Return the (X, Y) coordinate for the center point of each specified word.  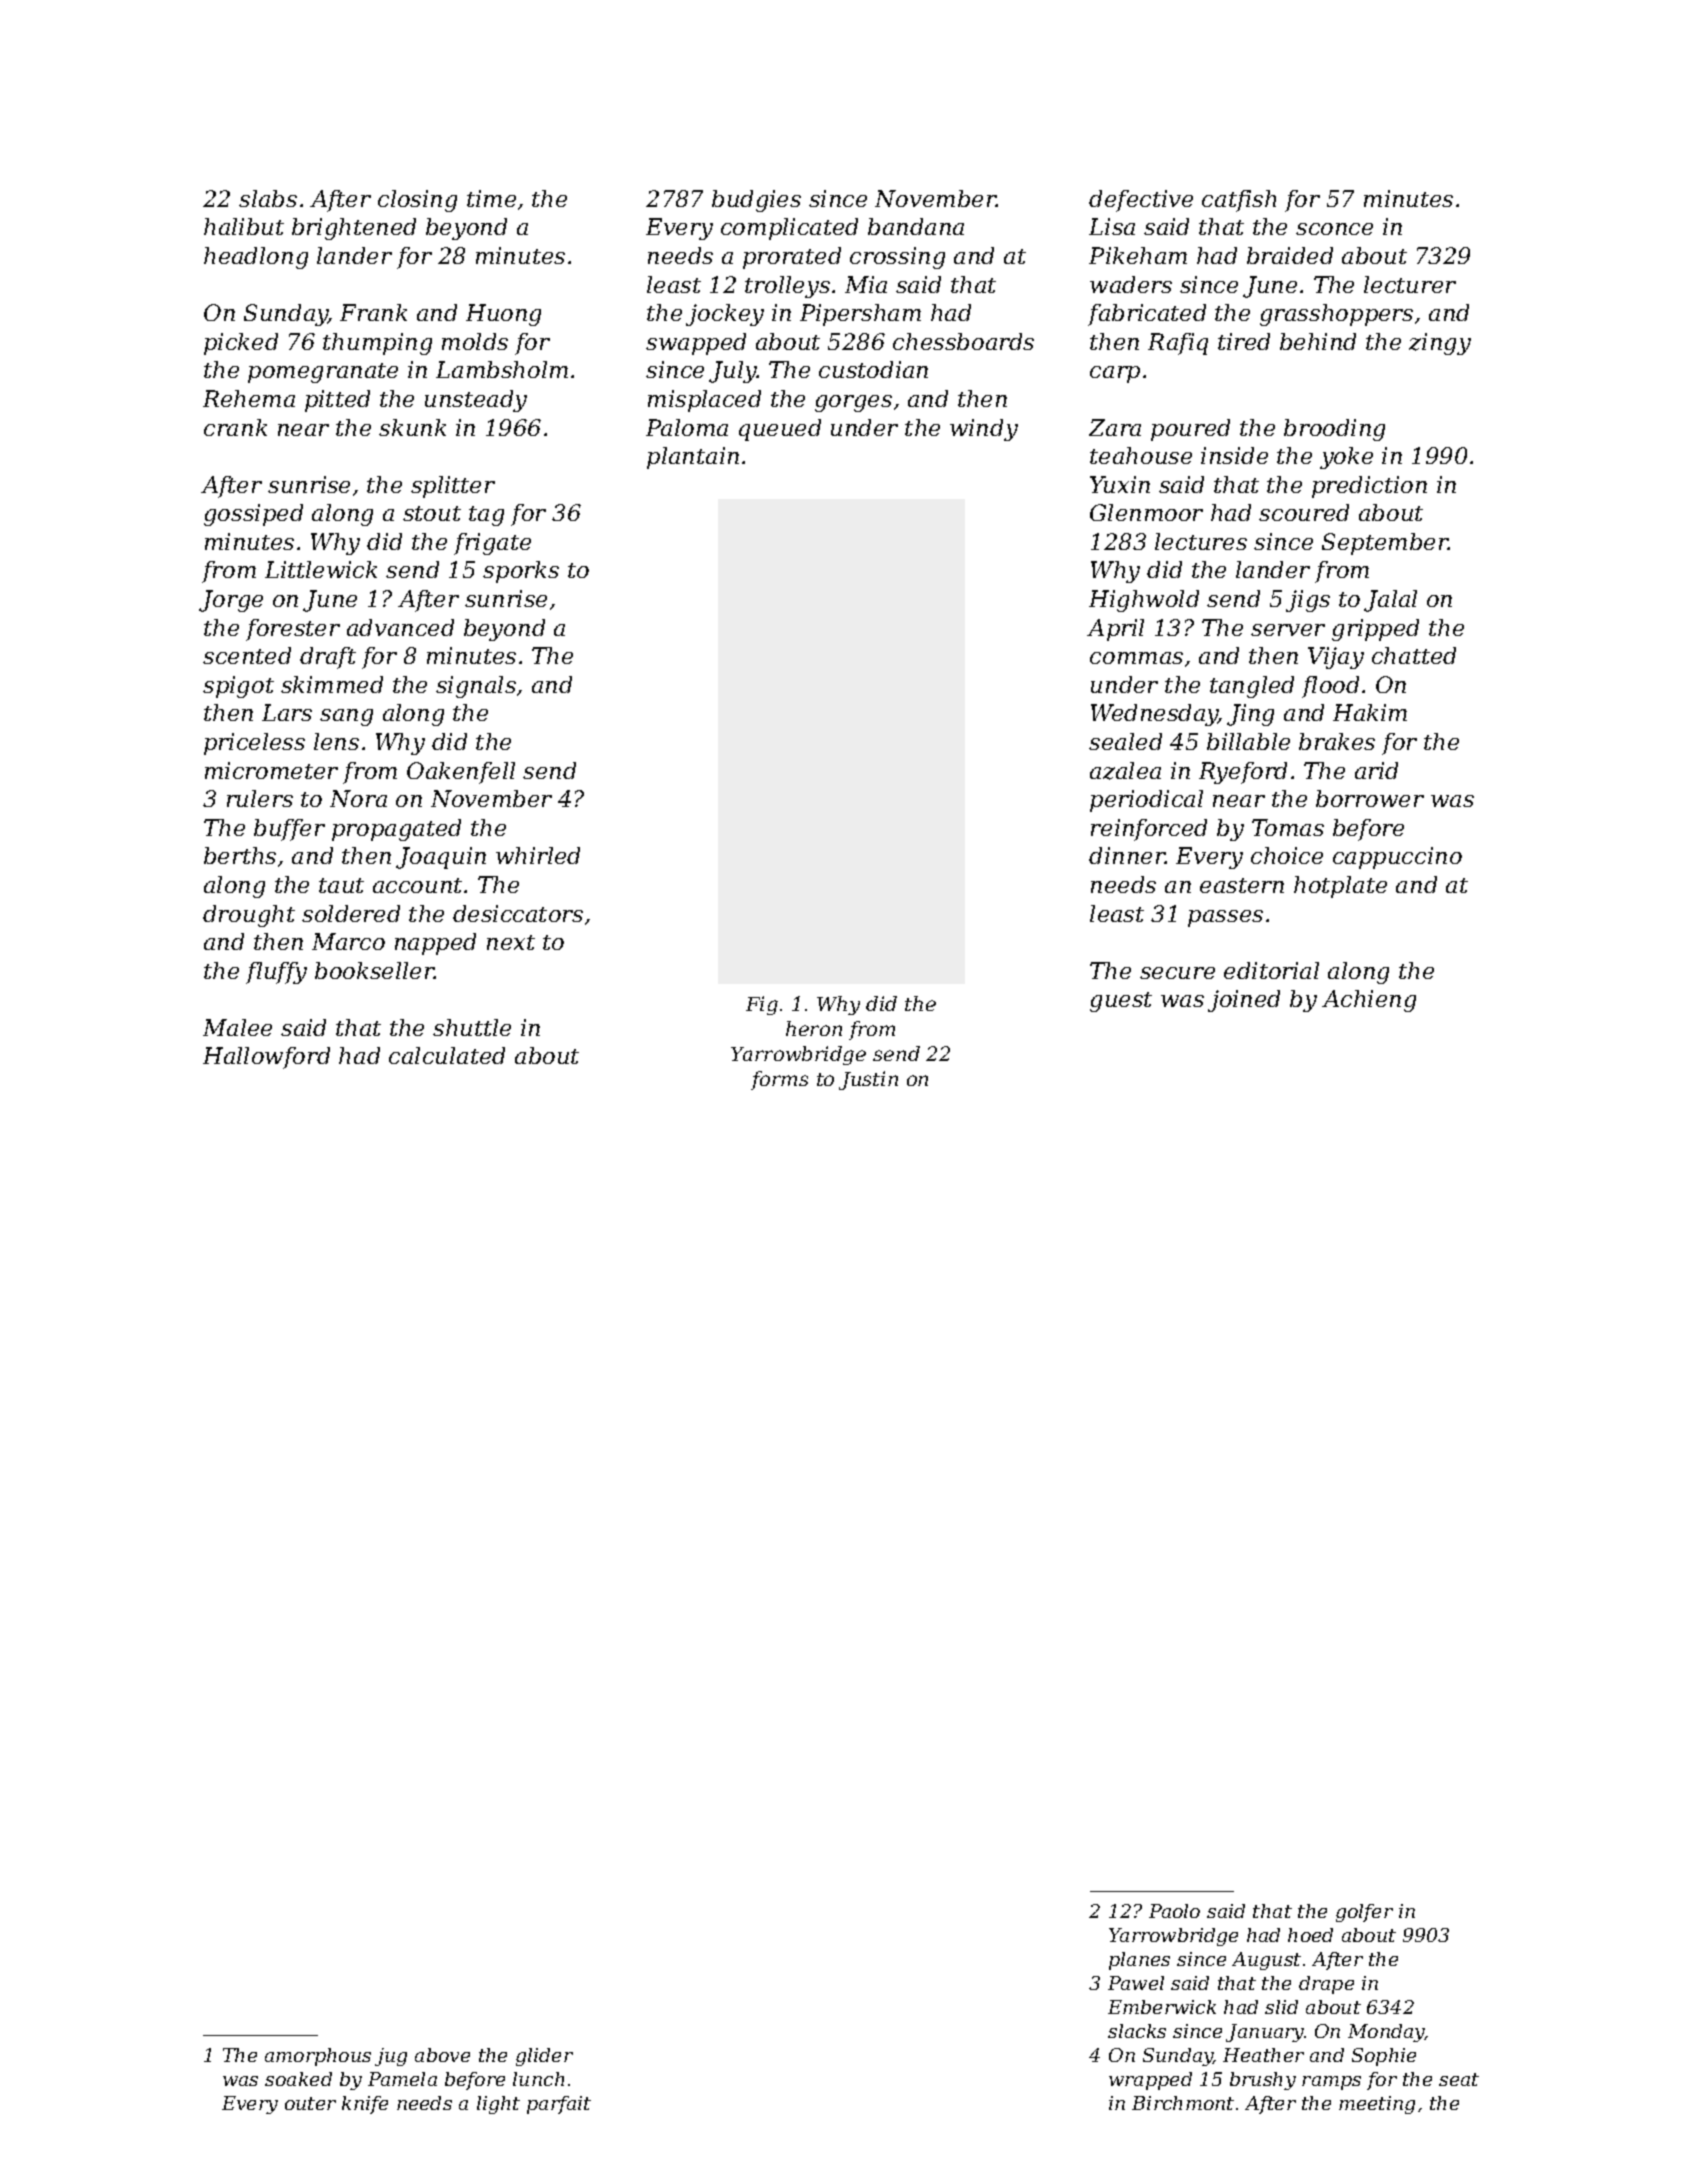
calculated (447, 1055)
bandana (916, 226)
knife (365, 2105)
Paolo (1174, 1911)
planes (1139, 1961)
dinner (1127, 855)
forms (779, 1080)
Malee (237, 1027)
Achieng (1369, 1001)
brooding (1334, 430)
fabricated (1147, 315)
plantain (693, 458)
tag (486, 516)
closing (417, 201)
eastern (1242, 885)
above (442, 2055)
